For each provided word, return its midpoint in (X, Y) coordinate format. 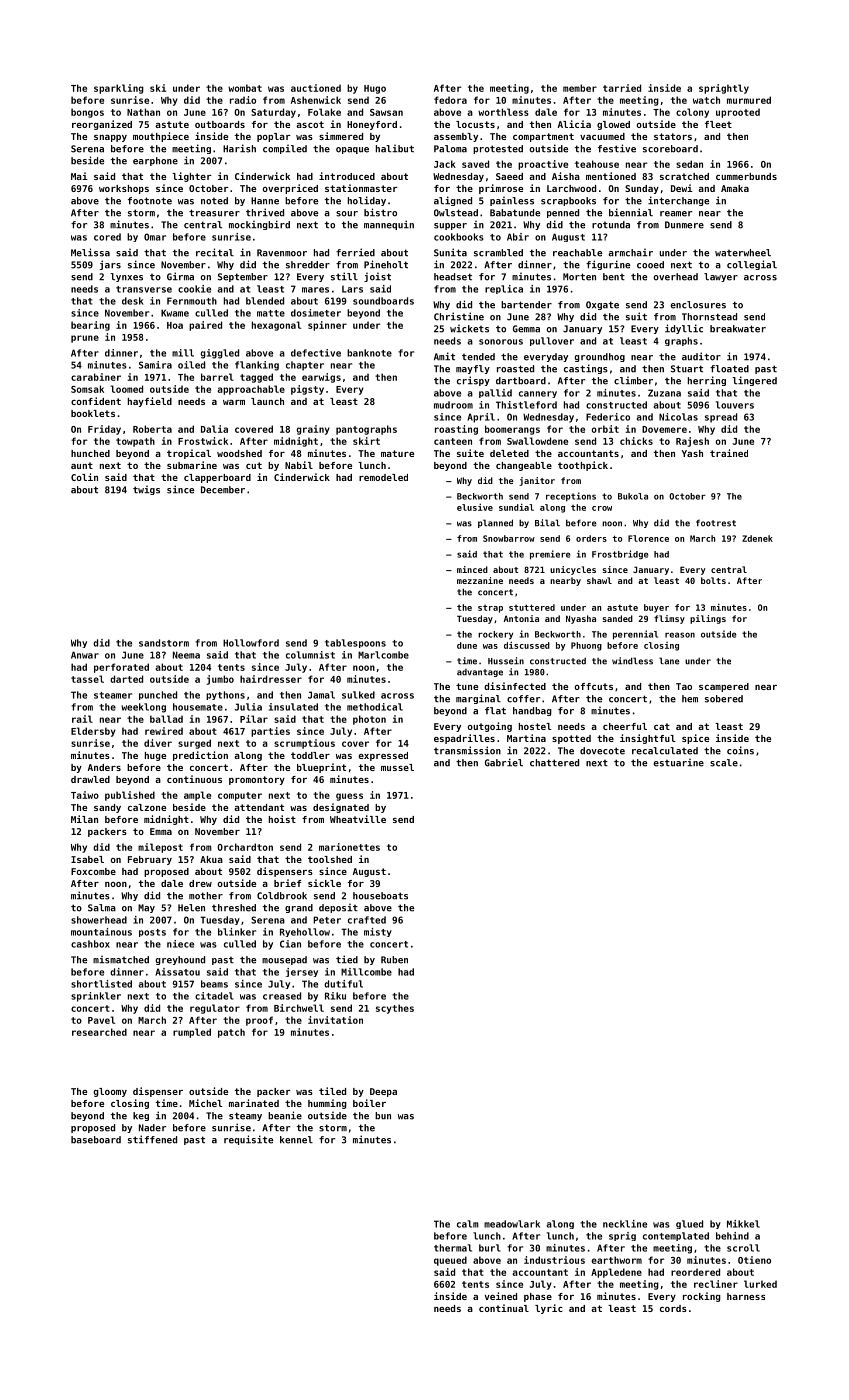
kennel (296, 1140)
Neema (186, 655)
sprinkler (96, 997)
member (580, 88)
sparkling (119, 89)
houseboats (380, 896)
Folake (324, 112)
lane (669, 661)
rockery (495, 635)
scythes (395, 1009)
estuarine (678, 762)
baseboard (96, 1140)
